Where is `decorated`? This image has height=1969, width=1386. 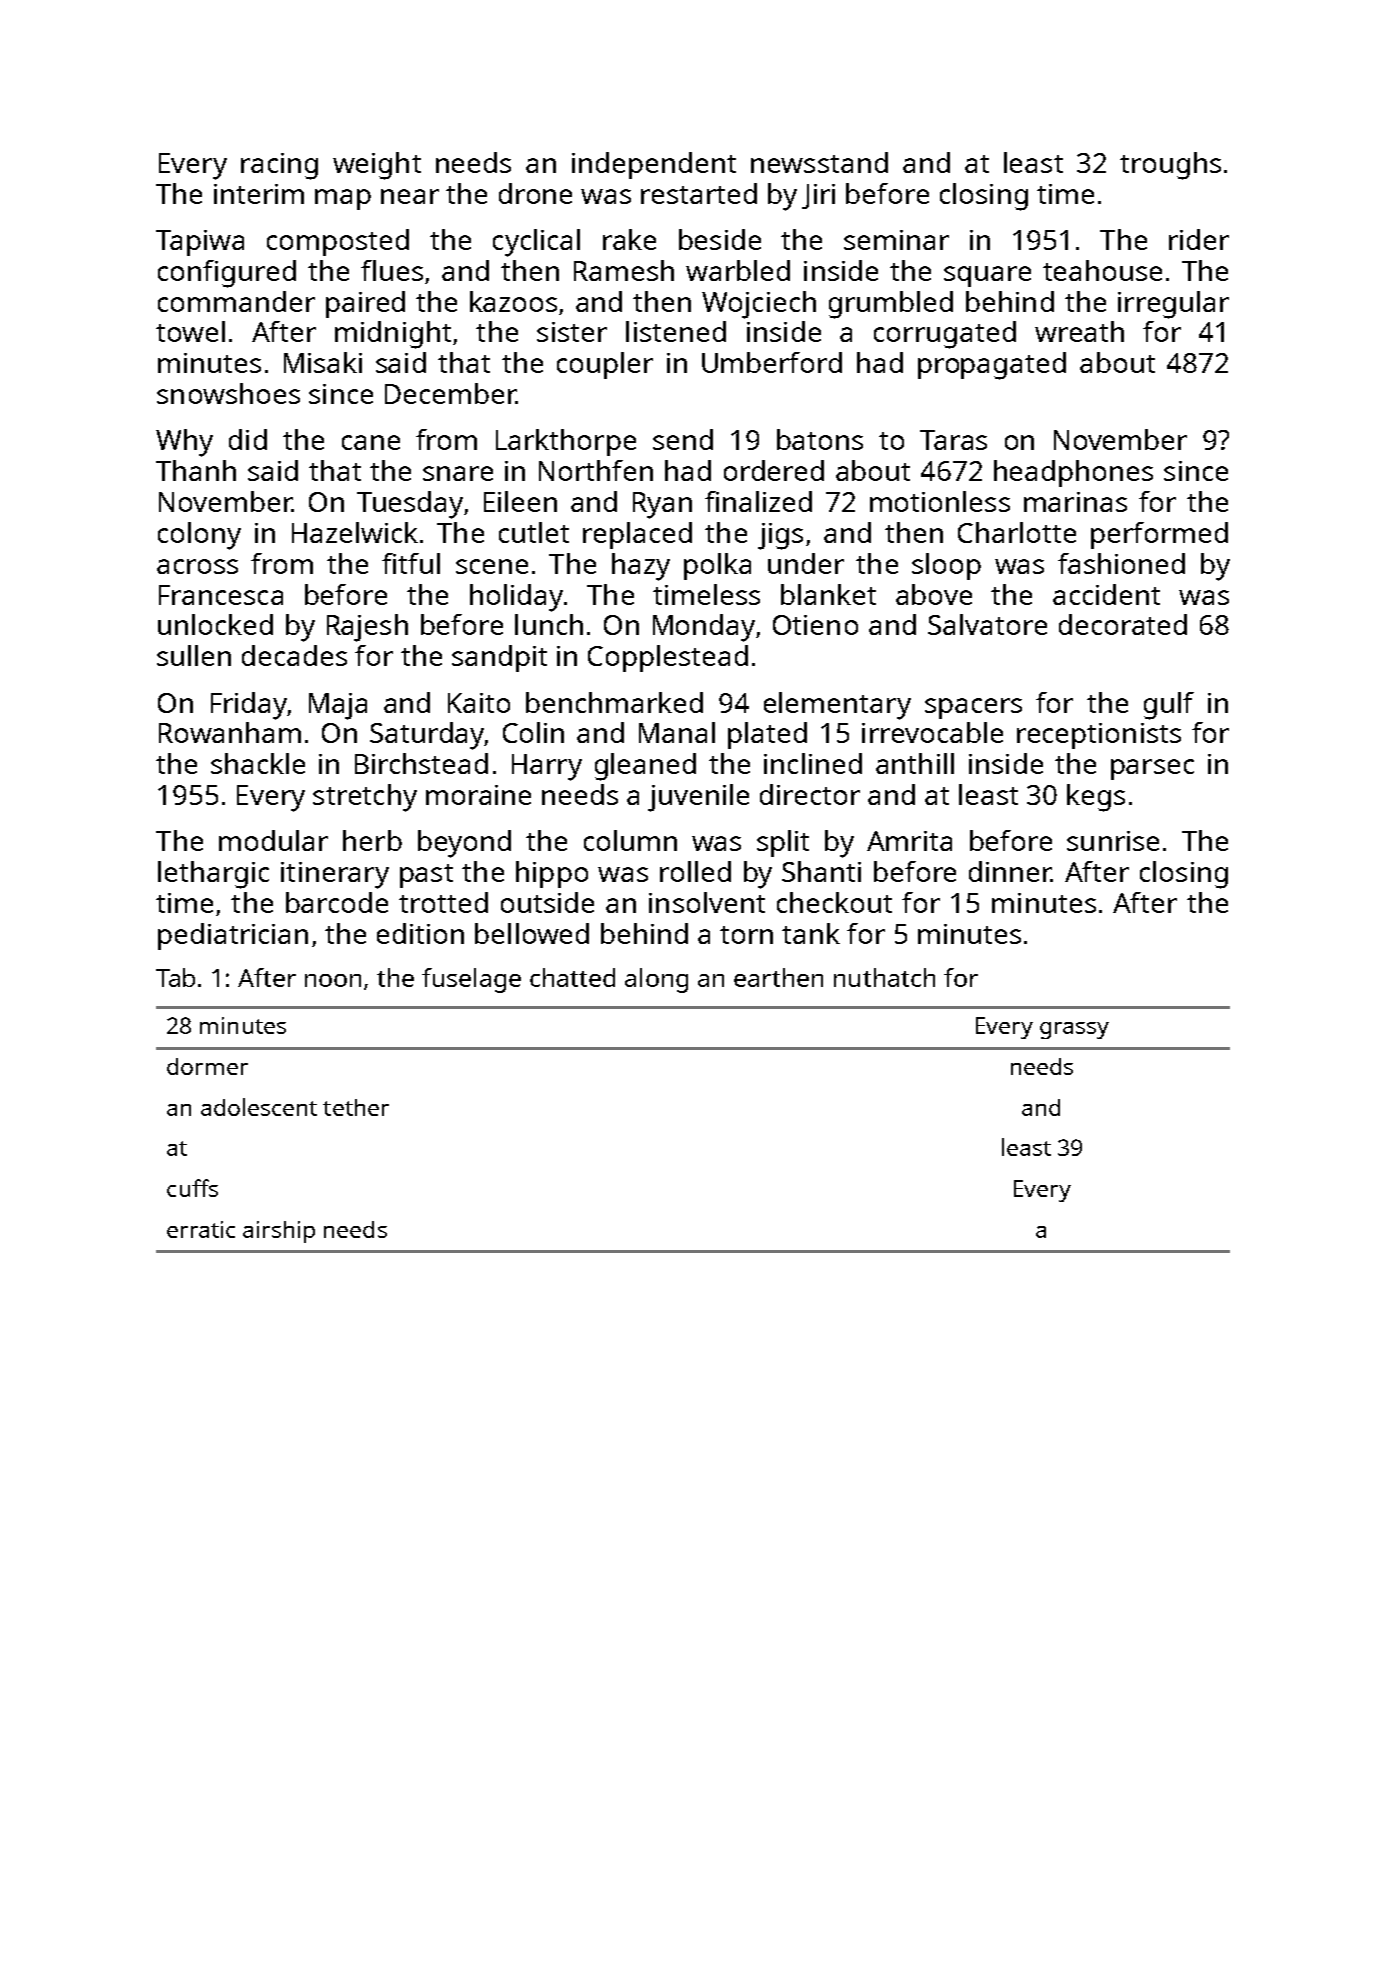
decorated is located at coordinates (1123, 624).
